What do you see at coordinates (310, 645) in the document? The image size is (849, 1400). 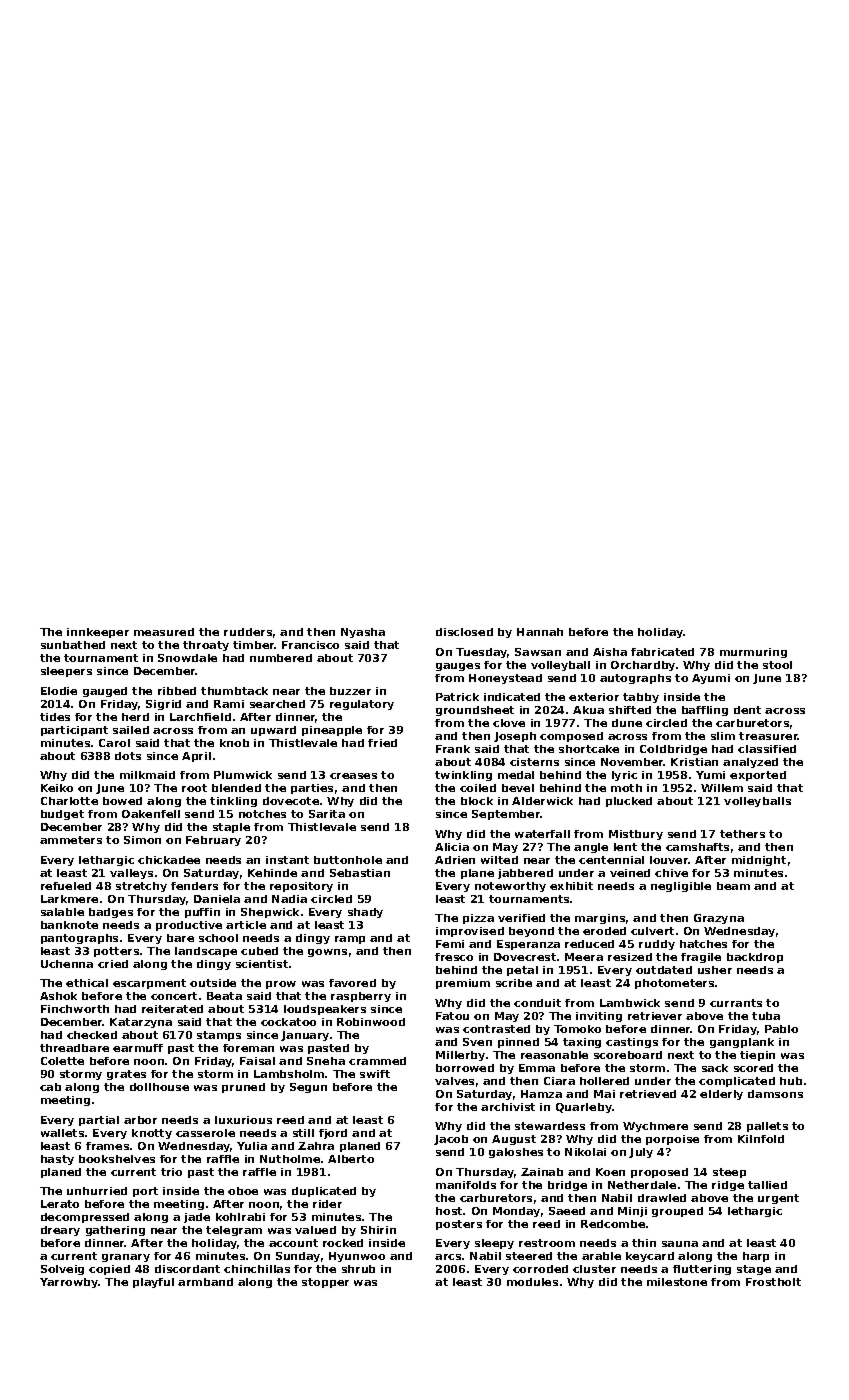 I see `Francisco` at bounding box center [310, 645].
